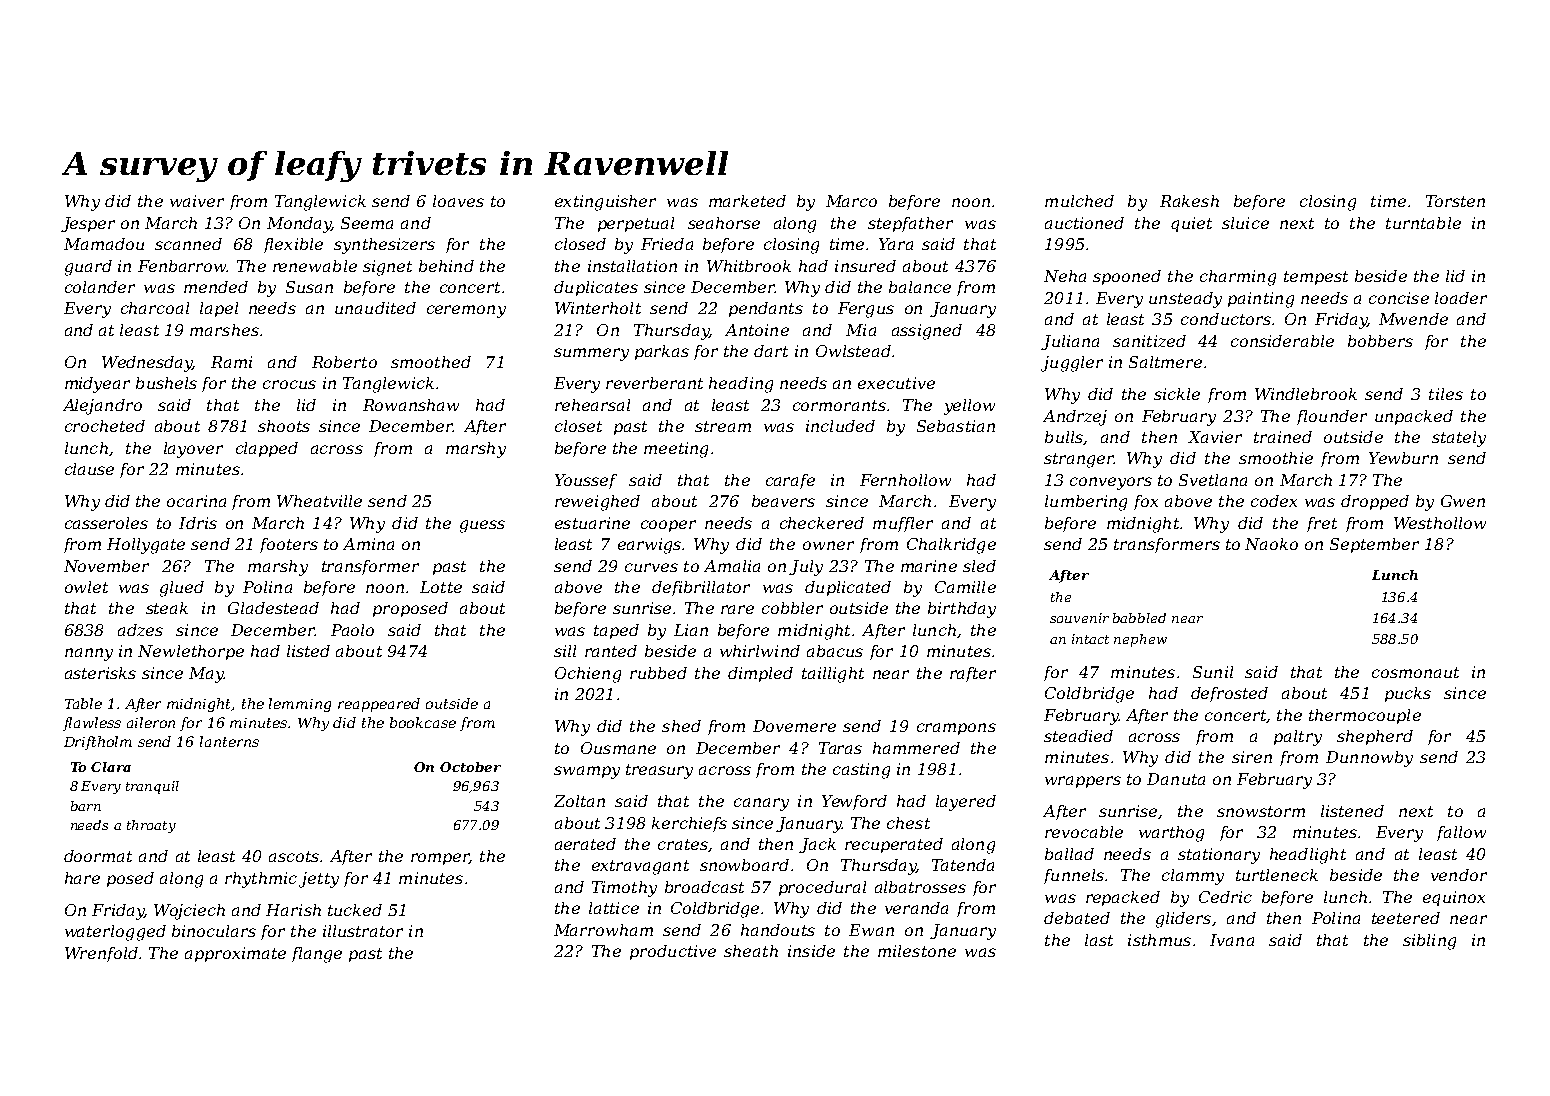  Describe the element at coordinates (1146, 502) in the page. I see `fox` at that location.
